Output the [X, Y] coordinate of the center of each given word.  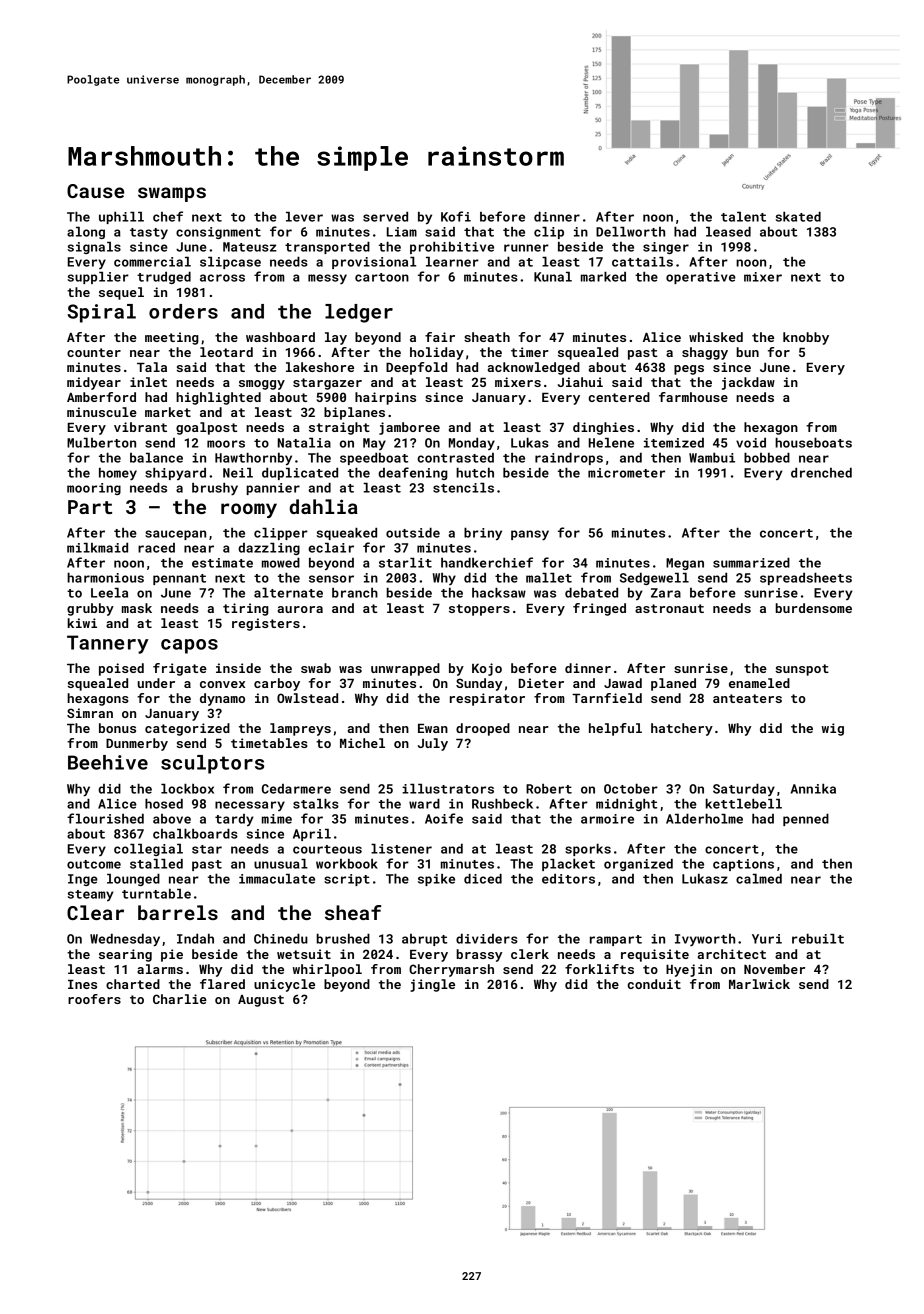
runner [526, 248]
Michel [362, 743]
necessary [250, 806]
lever [304, 216]
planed [673, 684]
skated [798, 216]
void [751, 443]
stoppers [479, 610]
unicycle [284, 985]
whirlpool [327, 970]
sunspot [802, 670]
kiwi [82, 623]
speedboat [374, 458]
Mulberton [101, 442]
